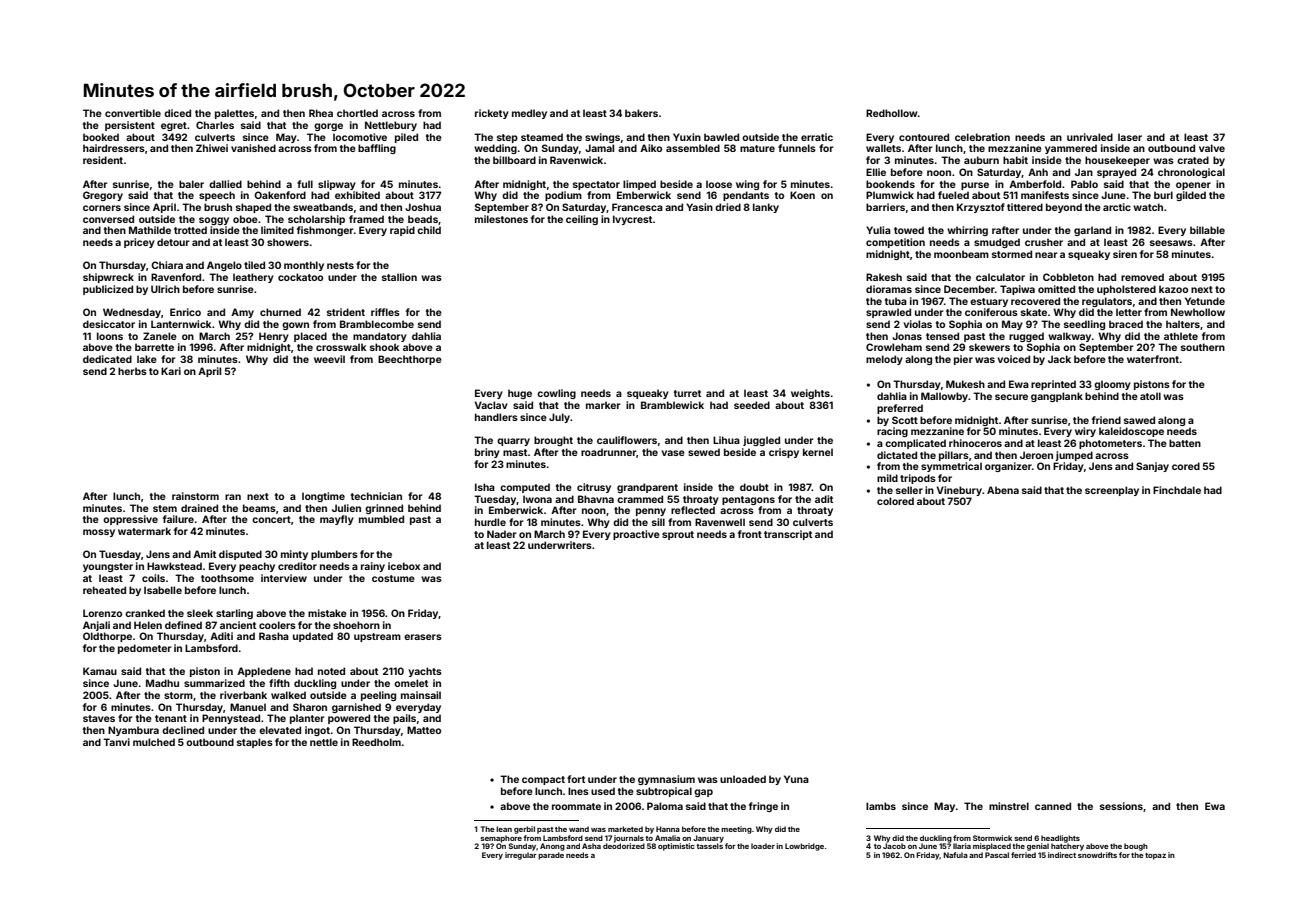 This image has height=924, width=1308. What do you see at coordinates (1177, 490) in the image?
I see `Finchdale` at bounding box center [1177, 490].
